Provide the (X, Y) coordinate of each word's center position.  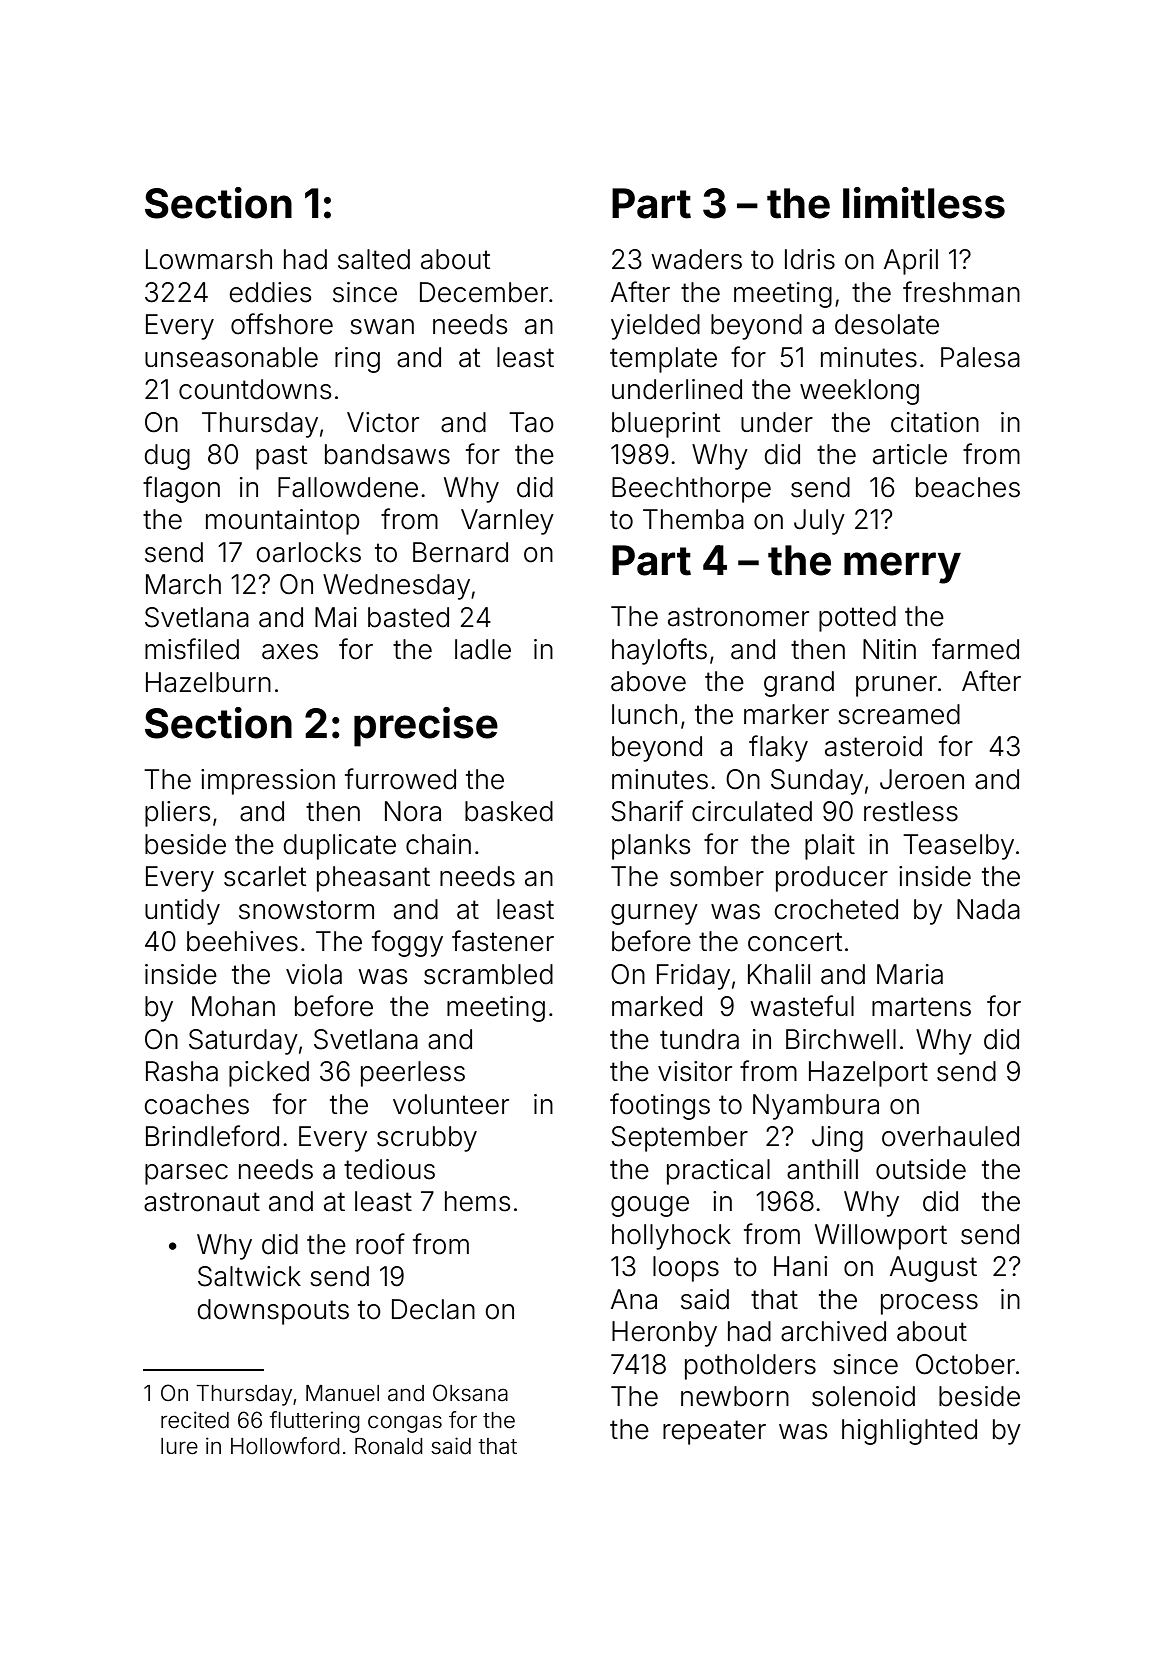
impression (268, 782)
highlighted (909, 1432)
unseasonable (231, 357)
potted (857, 619)
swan (382, 327)
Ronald (389, 1446)
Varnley (507, 522)
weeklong (859, 392)
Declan (433, 1309)
